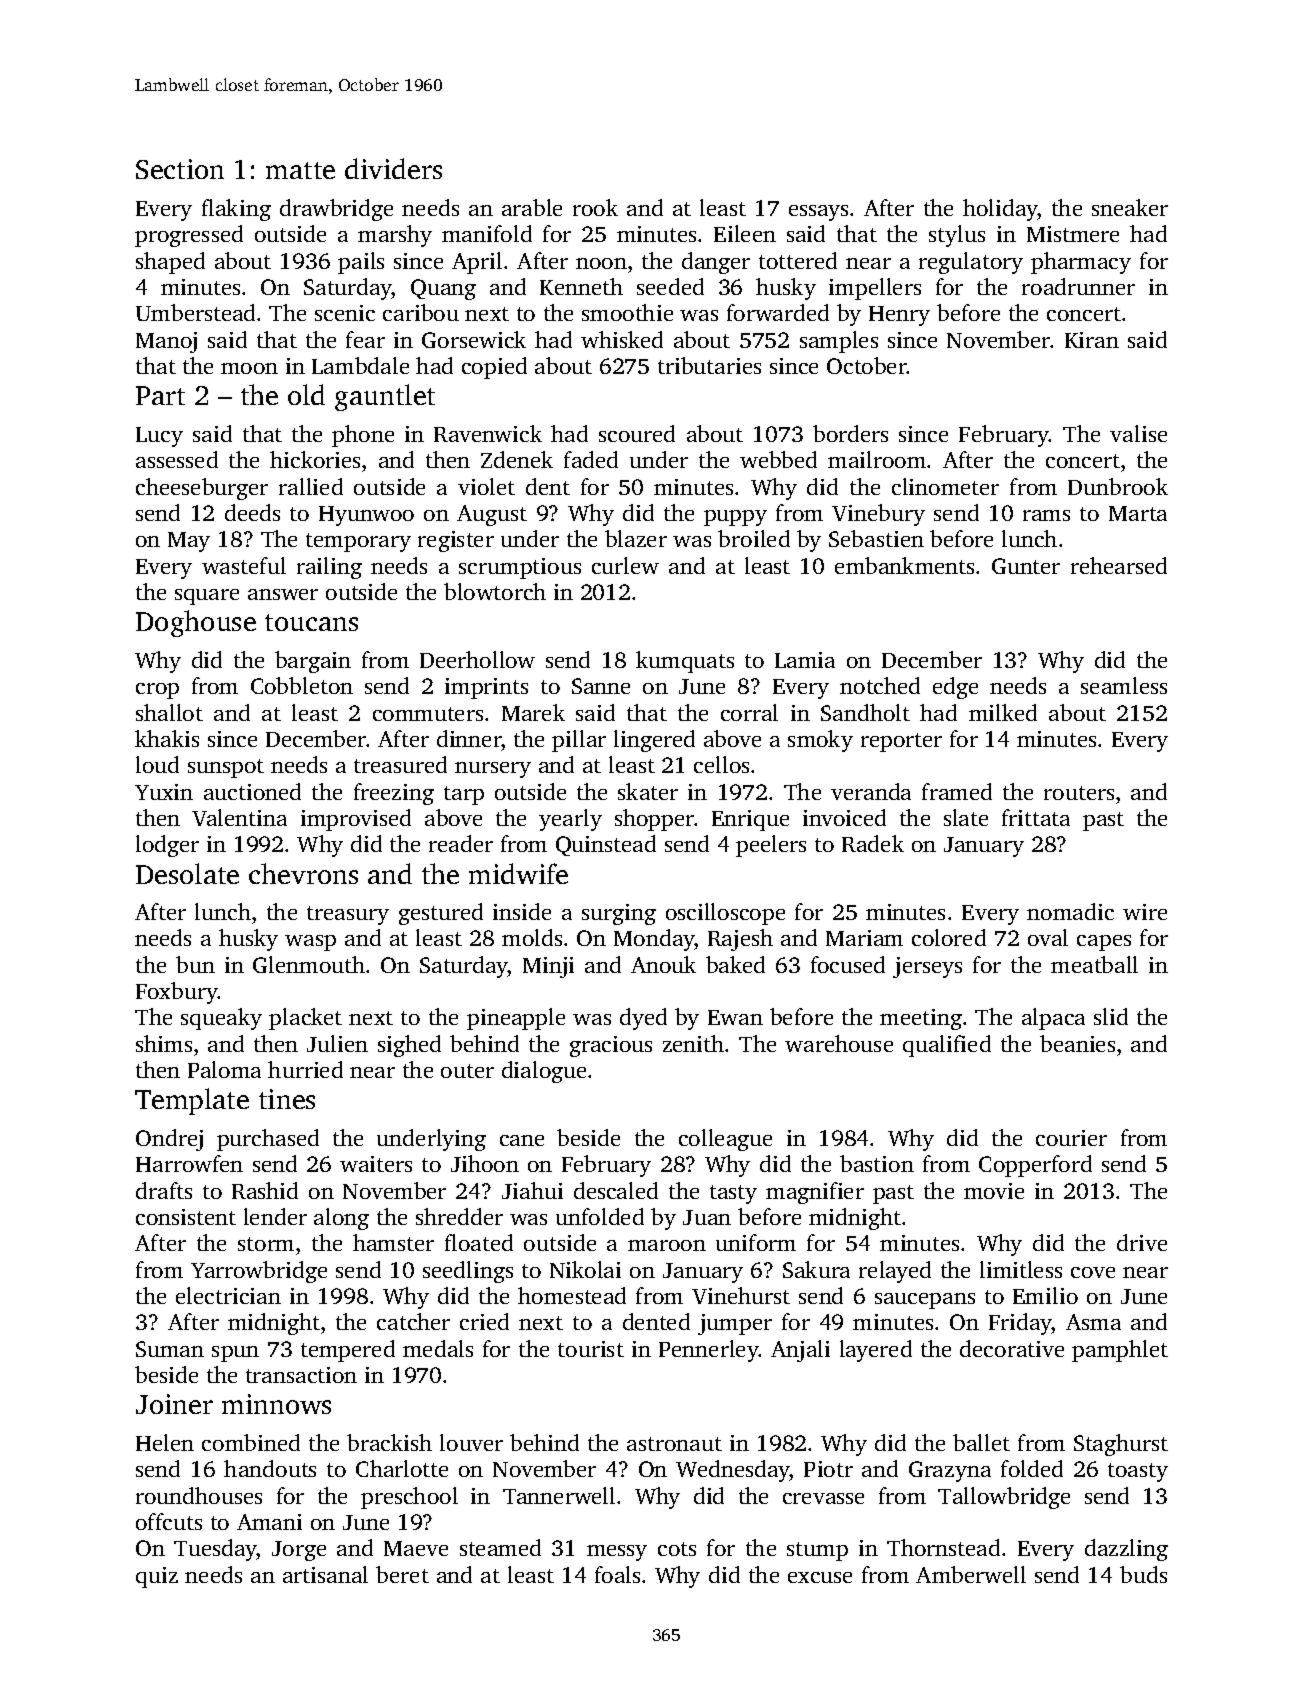 This page has height=1687, width=1304. Describe the element at coordinates (170, 263) in the page. I see `shaped` at that location.
